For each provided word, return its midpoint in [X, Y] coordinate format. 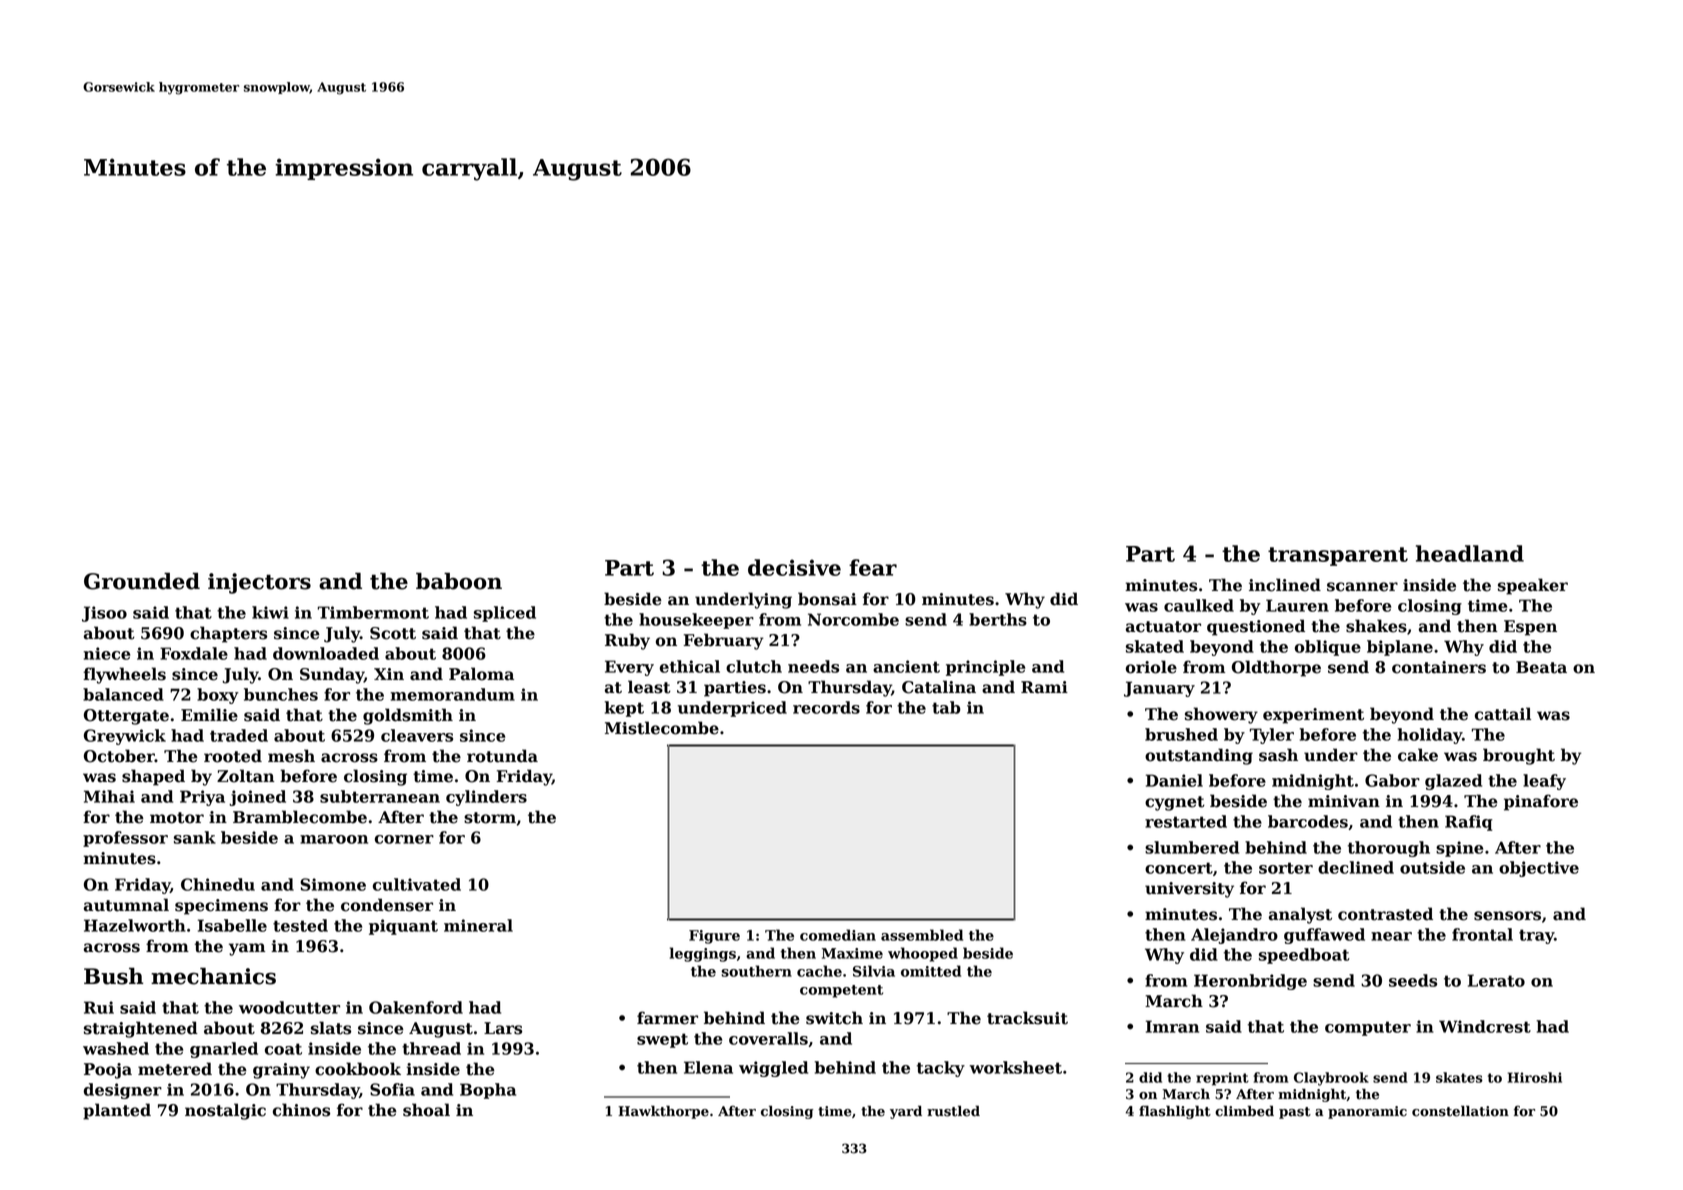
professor [125, 839]
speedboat [1304, 956]
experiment [1313, 716]
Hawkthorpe [663, 1112]
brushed [1181, 734]
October [119, 756]
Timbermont [373, 612]
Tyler [1271, 736]
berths [998, 619]
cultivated [417, 884]
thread [431, 1048]
